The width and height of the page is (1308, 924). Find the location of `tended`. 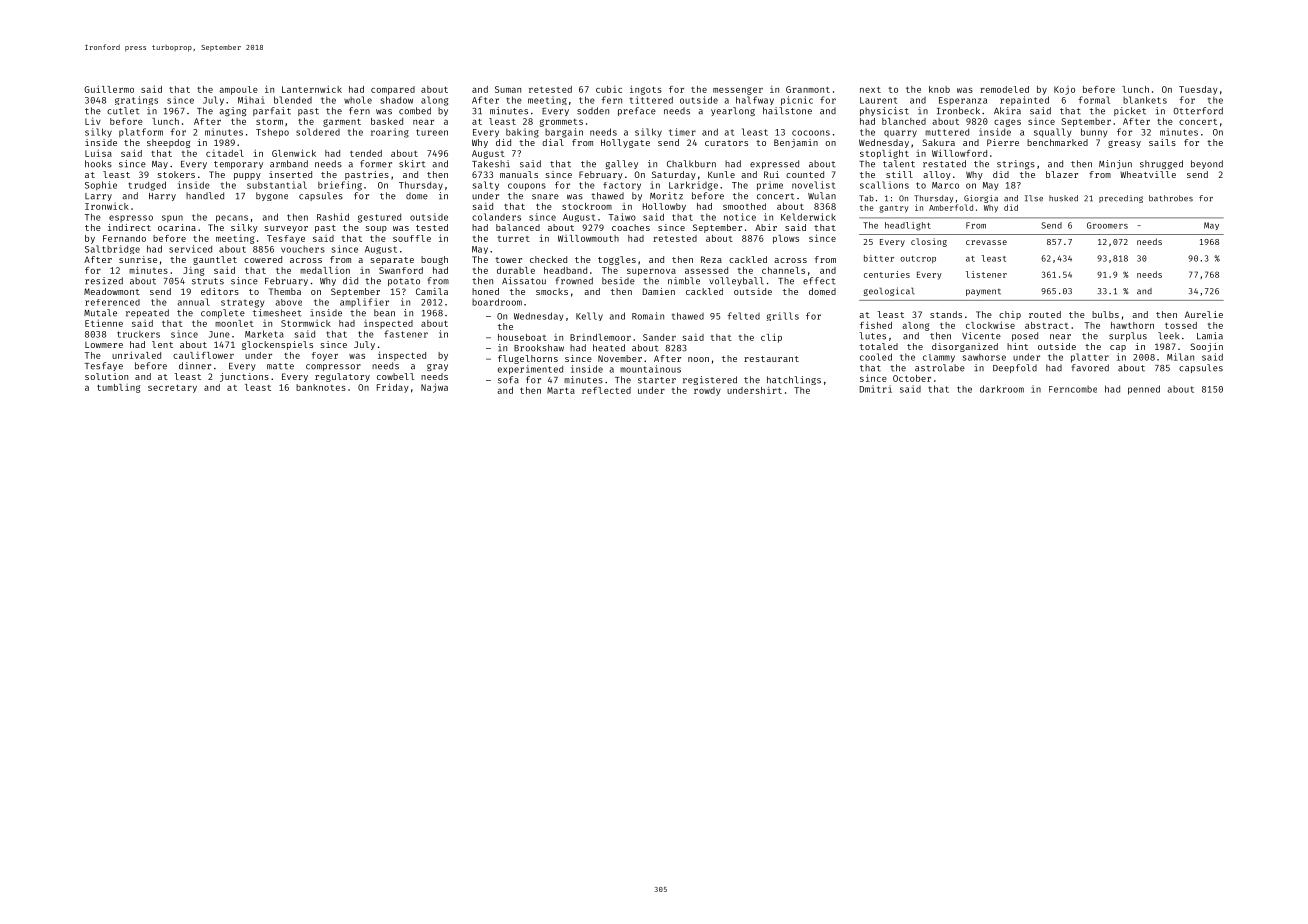

tended is located at coordinates (366, 153).
